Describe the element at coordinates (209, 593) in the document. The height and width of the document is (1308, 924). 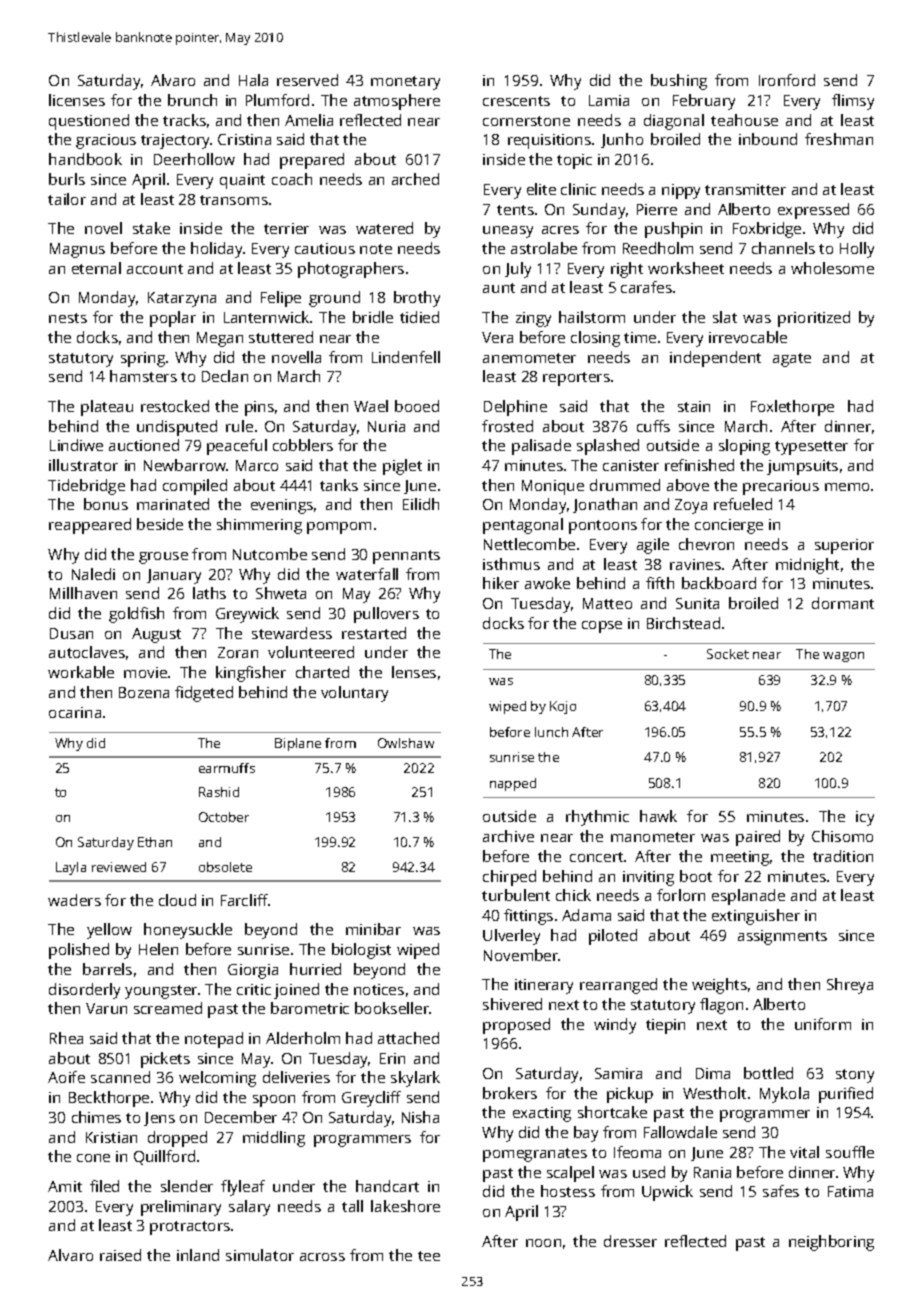
I see `laths` at that location.
